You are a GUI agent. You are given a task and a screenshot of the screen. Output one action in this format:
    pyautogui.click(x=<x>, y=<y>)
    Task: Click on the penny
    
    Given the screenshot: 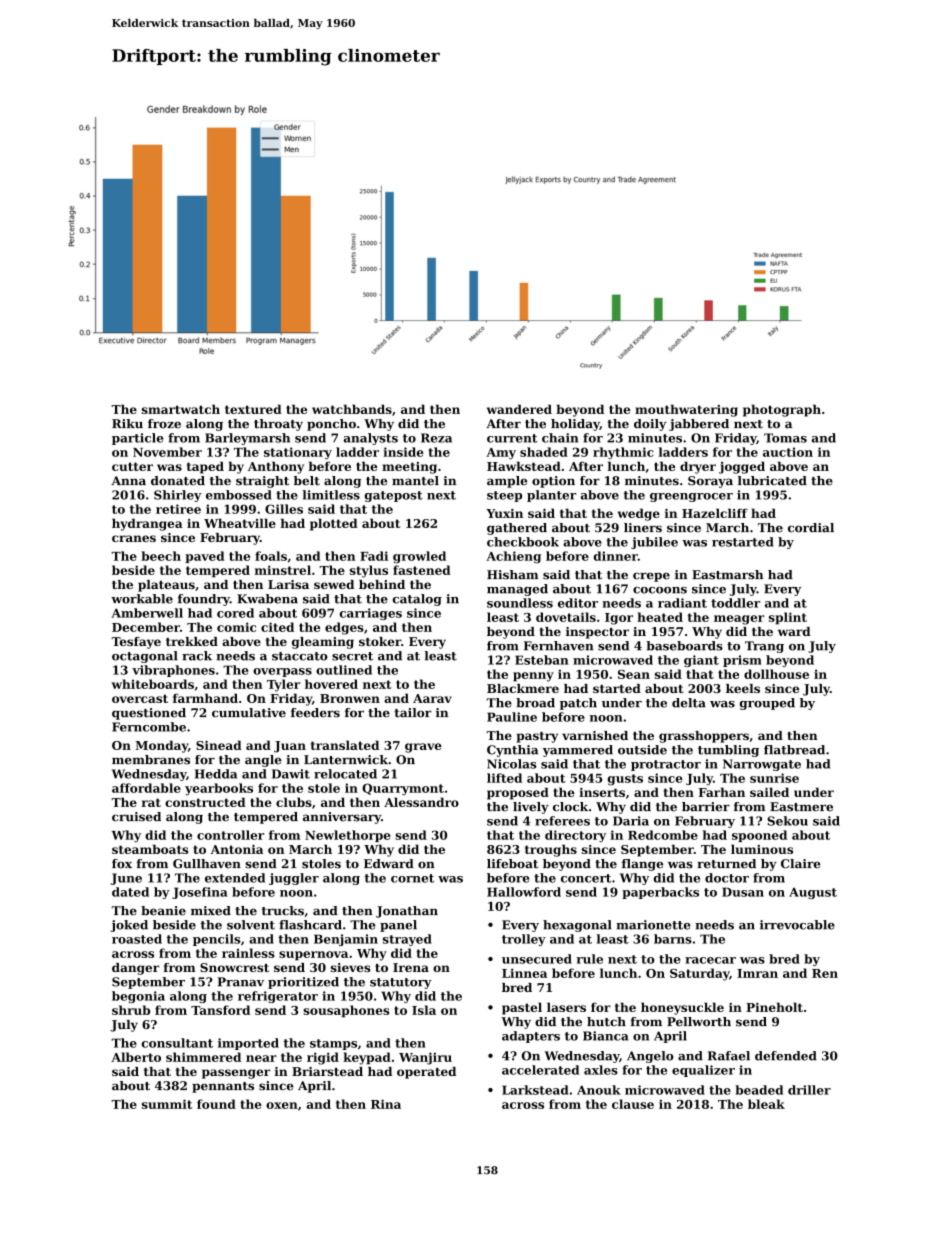 What is the action you would take?
    pyautogui.click(x=533, y=677)
